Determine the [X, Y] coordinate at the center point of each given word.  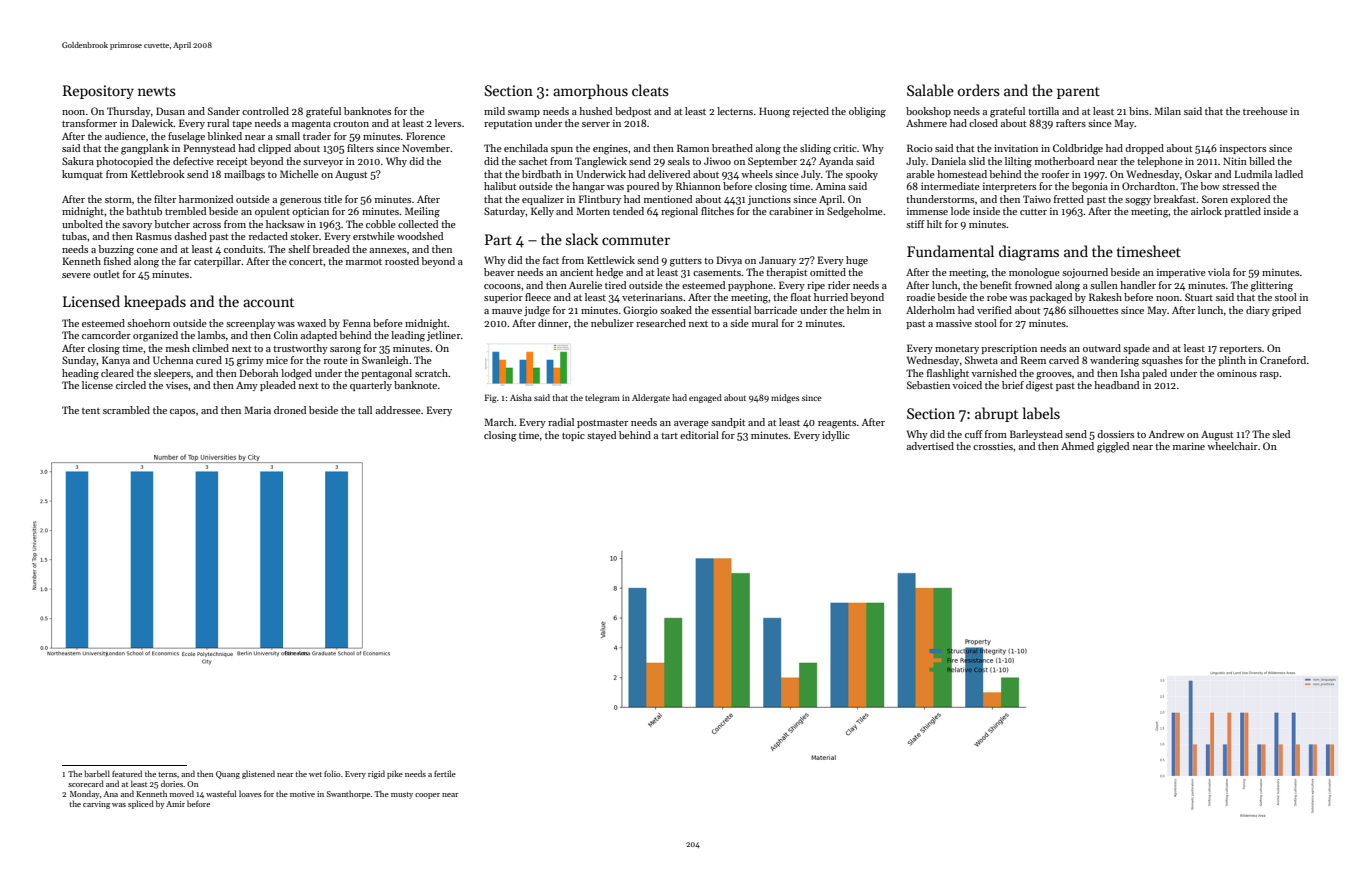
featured [127, 773]
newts [157, 91]
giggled [1113, 447]
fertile [445, 773]
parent [1078, 93]
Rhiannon [698, 186]
